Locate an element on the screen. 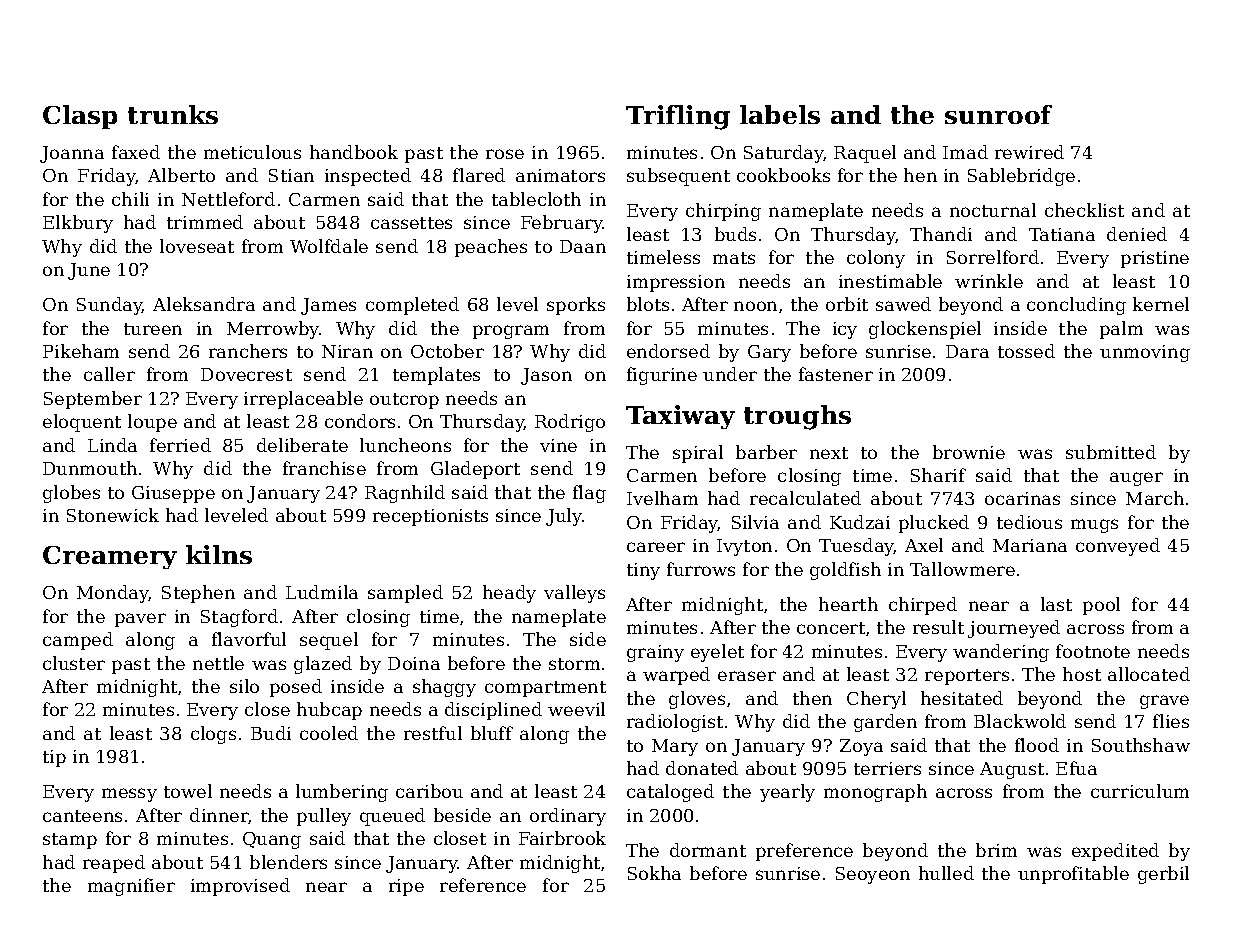 The width and height of the screenshot is (1233, 952). buds is located at coordinates (735, 234).
